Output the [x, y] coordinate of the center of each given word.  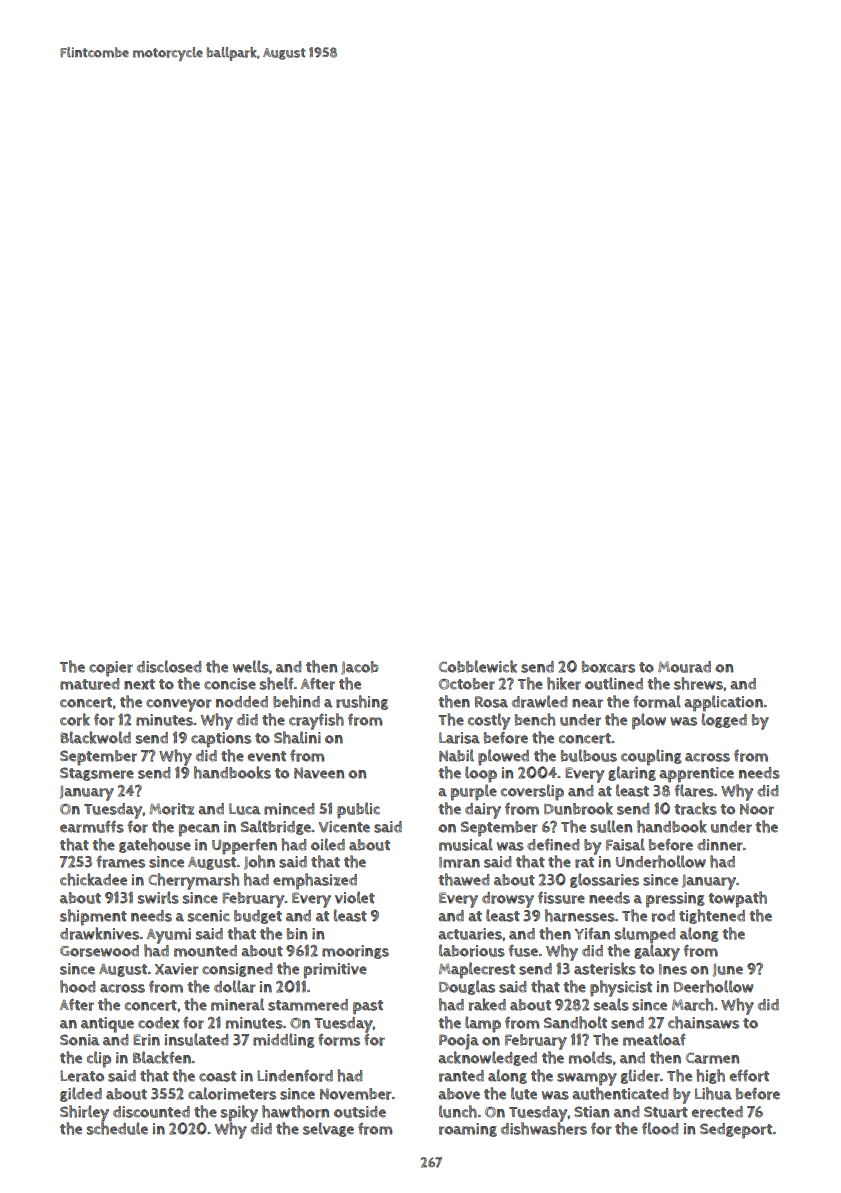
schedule [117, 1128]
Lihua [713, 1093]
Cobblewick [478, 666]
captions [221, 740]
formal [657, 701]
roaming [468, 1130]
